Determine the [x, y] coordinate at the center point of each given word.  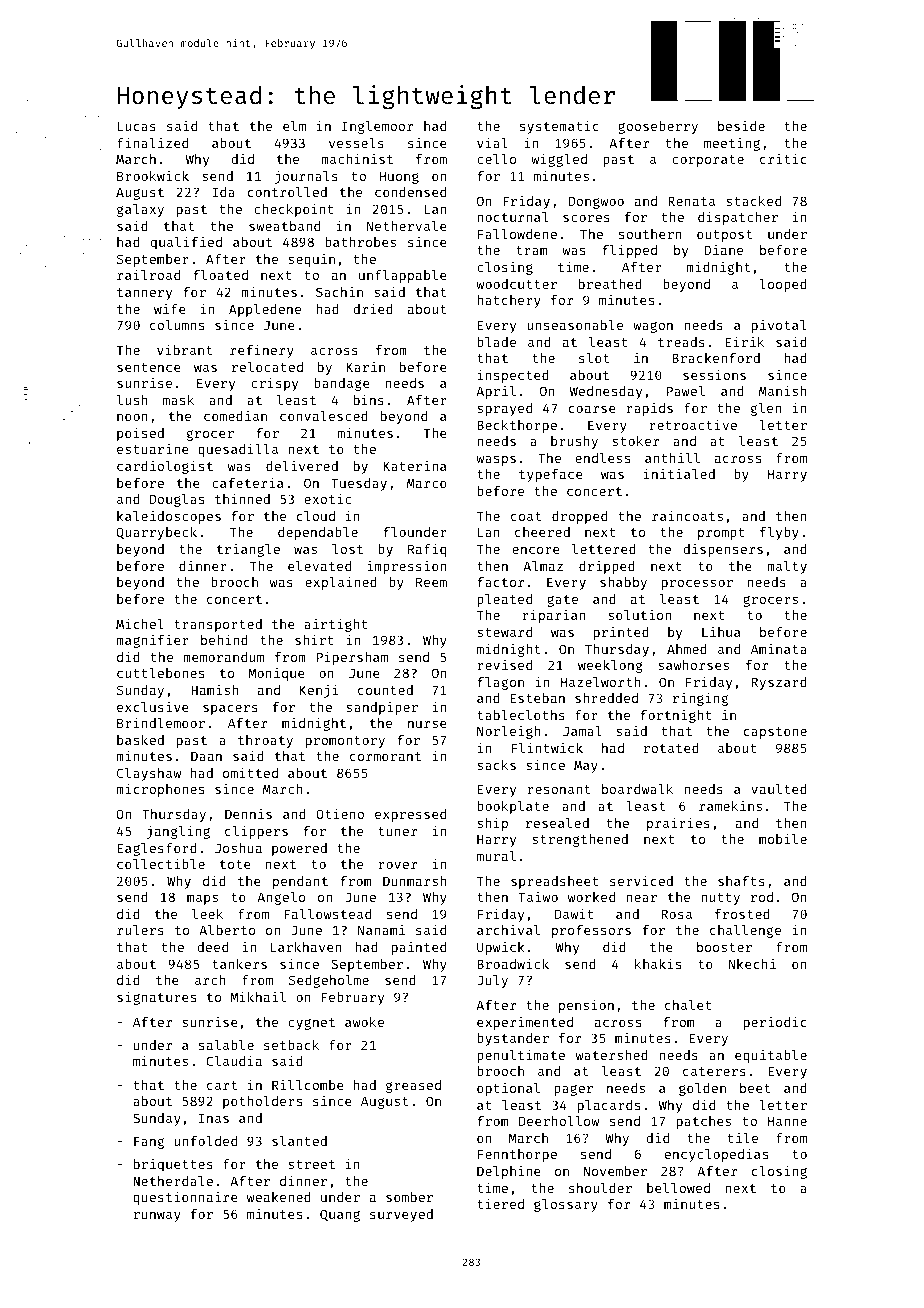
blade [496, 342]
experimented [525, 1023]
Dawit [574, 913]
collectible [161, 863]
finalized [152, 142]
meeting [732, 144]
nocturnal [512, 217]
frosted [742, 914]
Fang [149, 1142]
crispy [274, 384]
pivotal [779, 326]
